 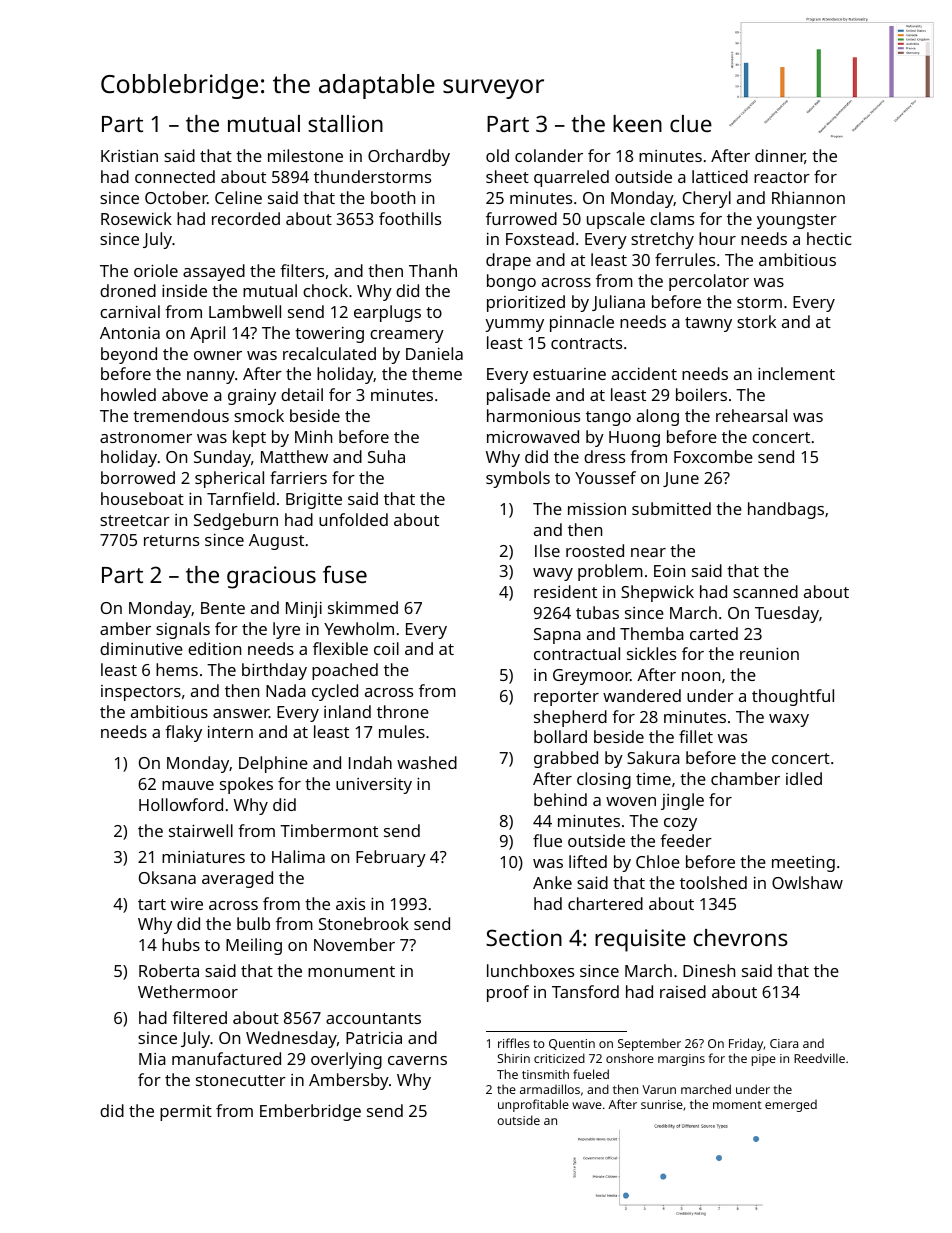 What do you see at coordinates (152, 1059) in the screenshot?
I see `Mia` at bounding box center [152, 1059].
